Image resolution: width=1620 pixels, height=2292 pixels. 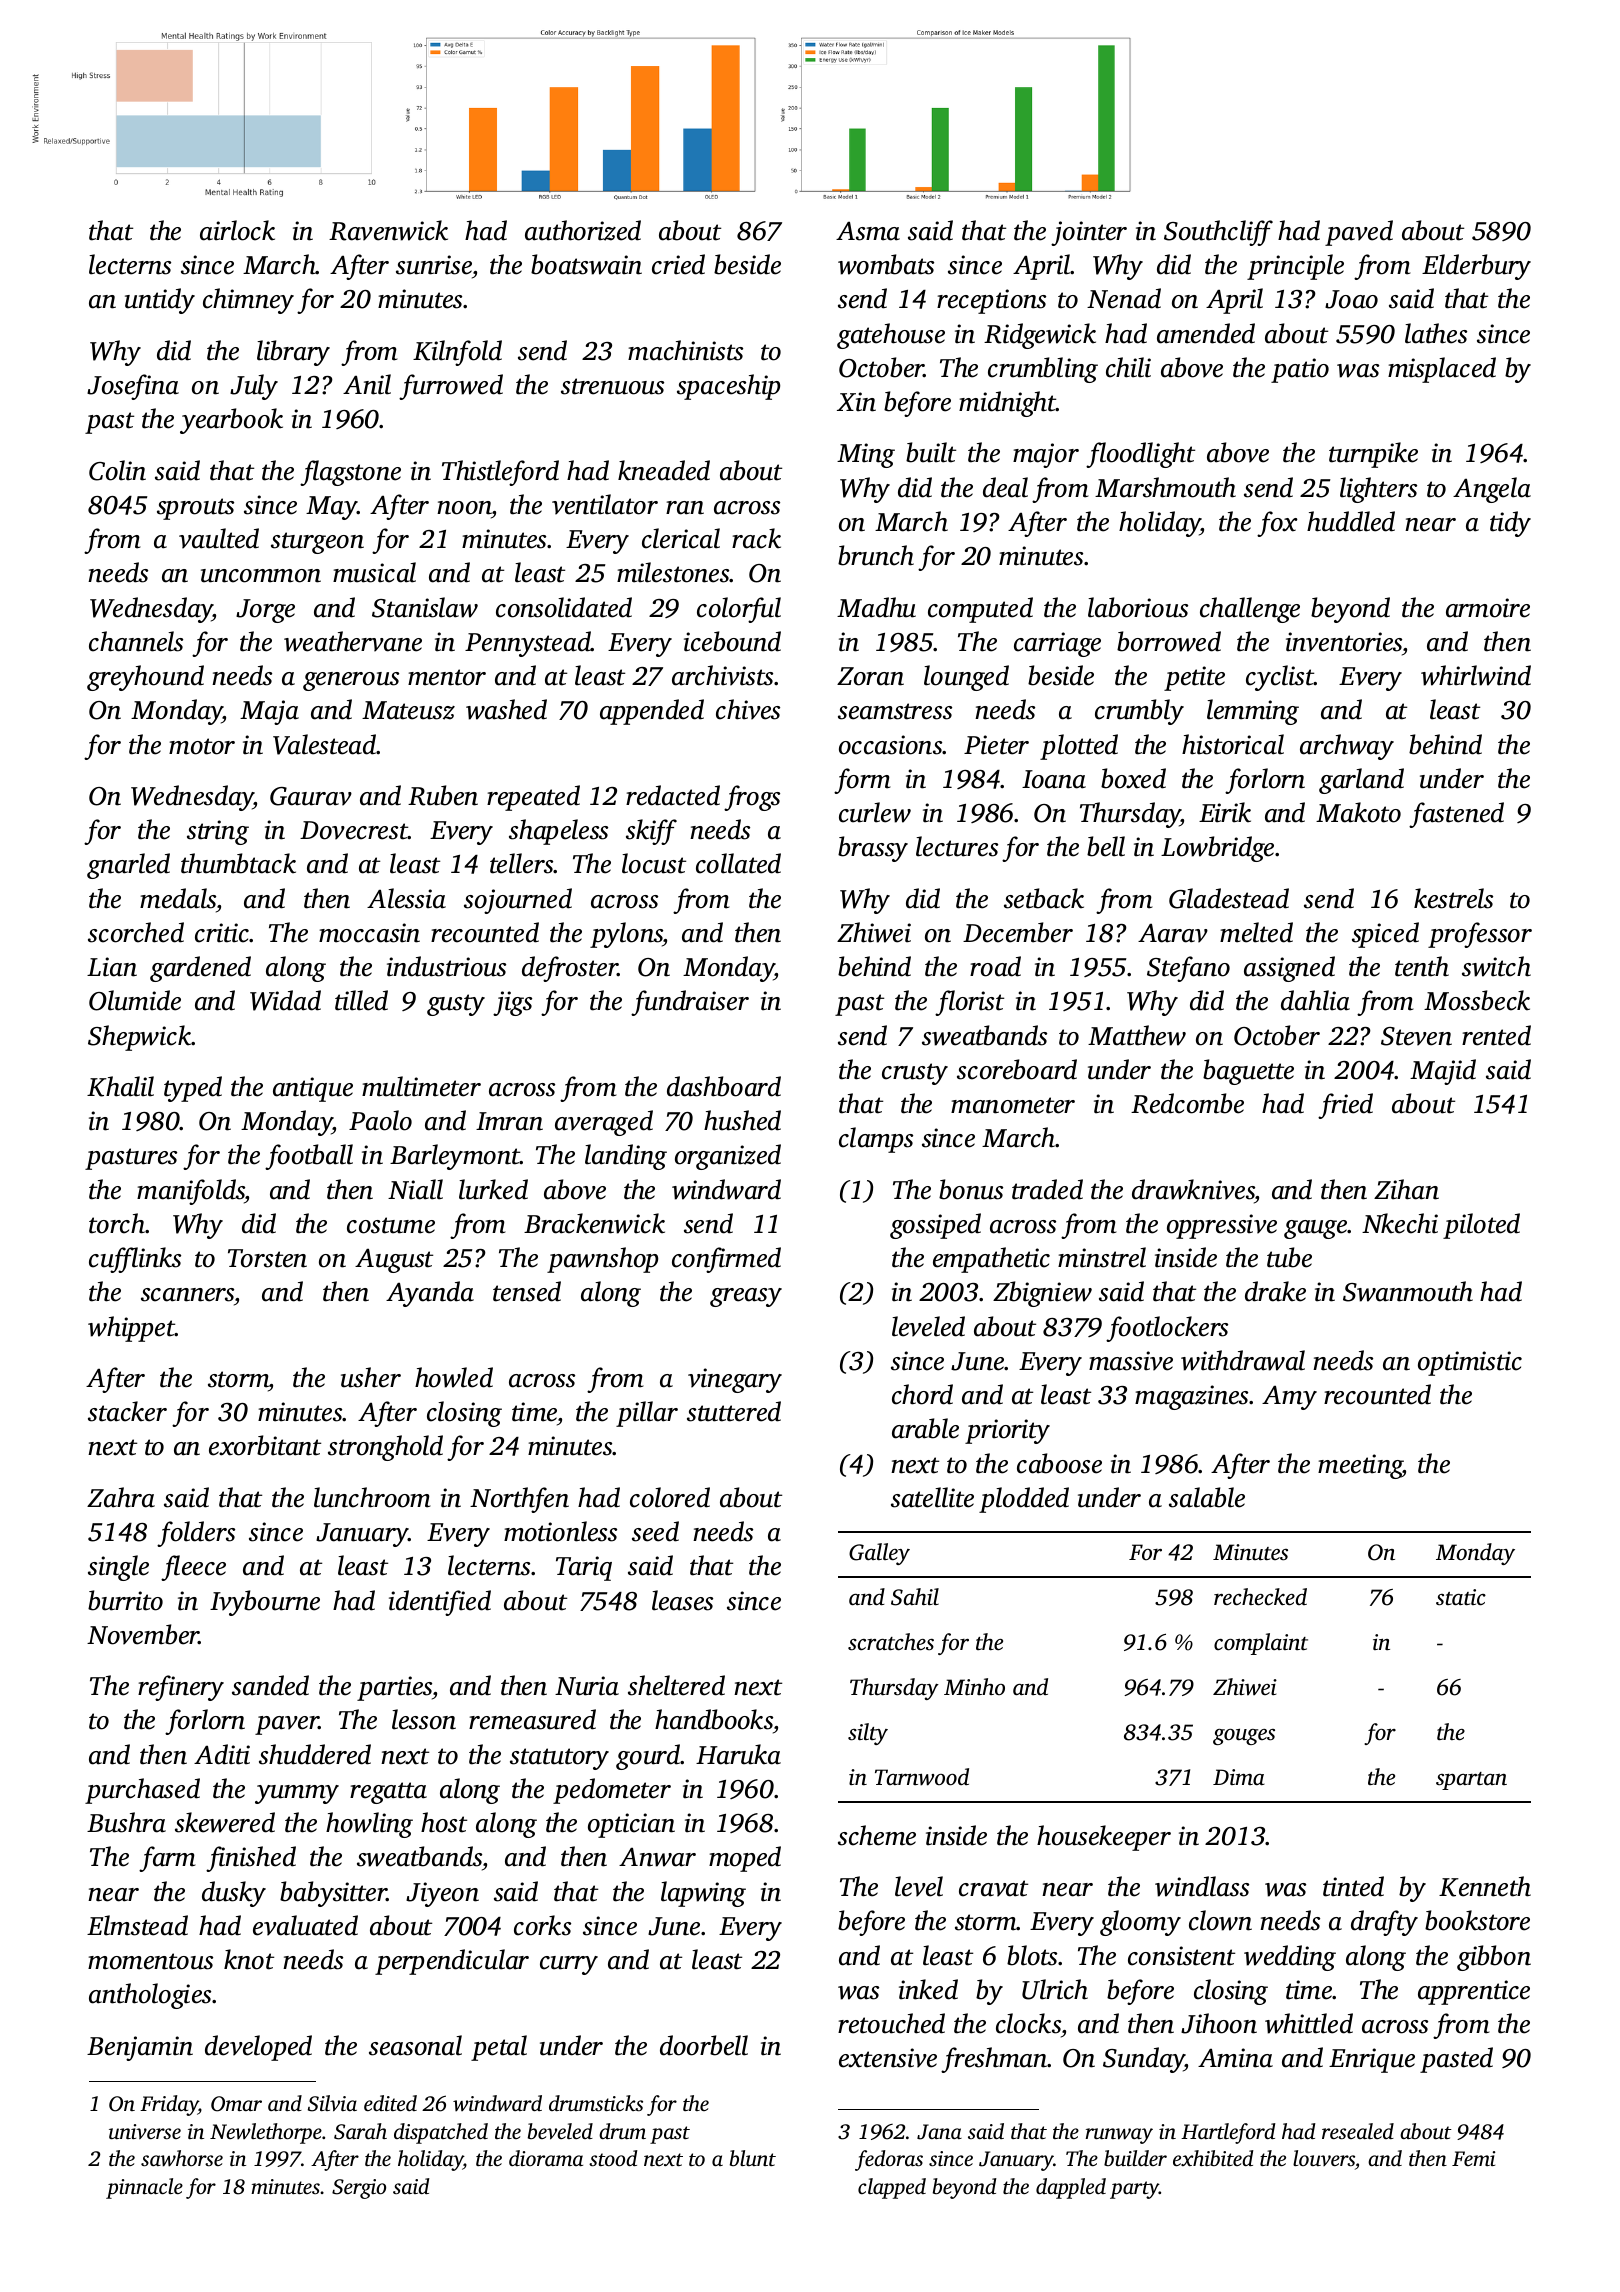 I want to click on Benjamin, so click(x=140, y=2048).
